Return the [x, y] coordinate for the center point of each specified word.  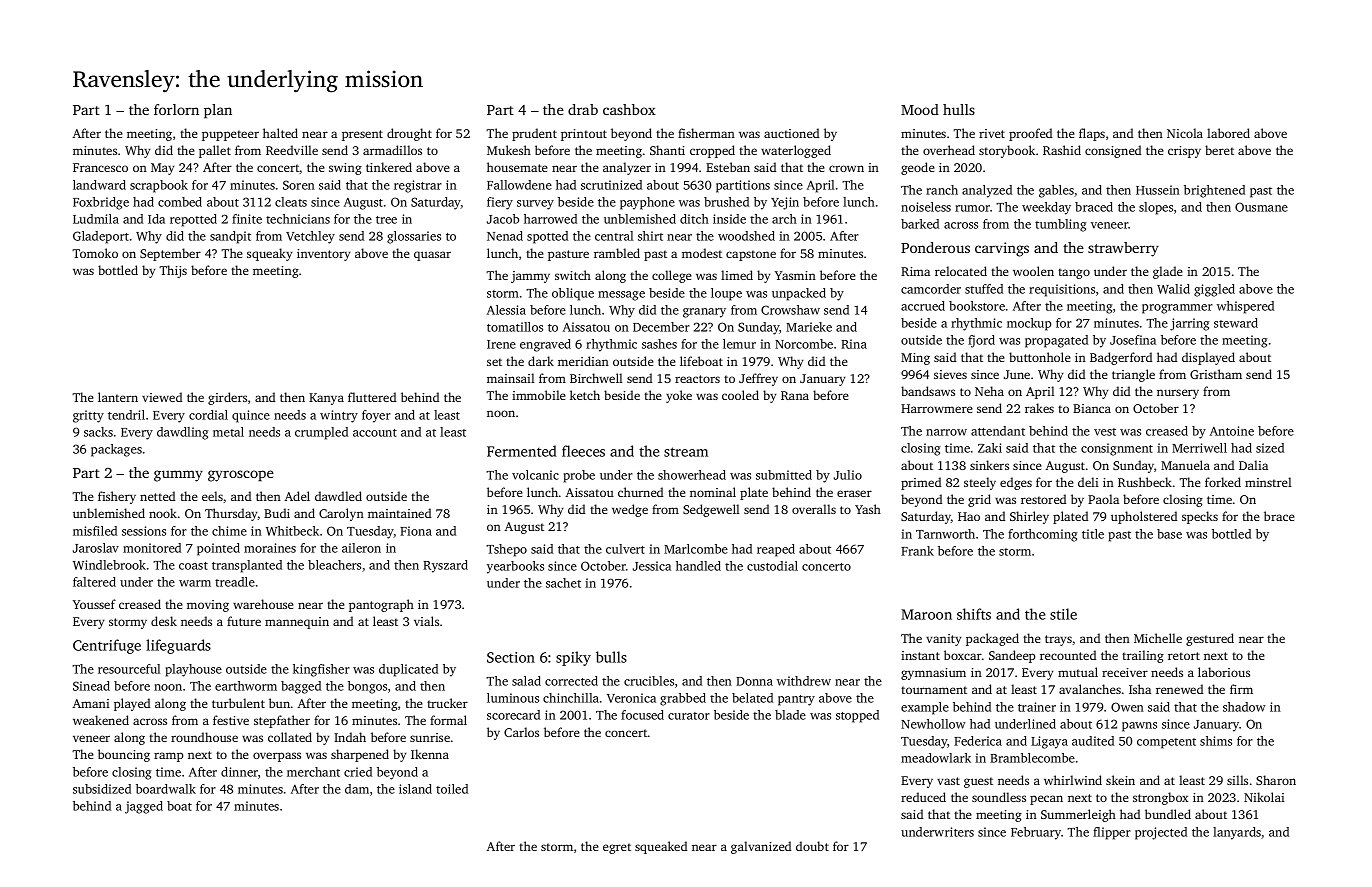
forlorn [176, 109]
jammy [530, 277]
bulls [611, 657]
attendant [998, 431]
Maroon [926, 614]
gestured [1210, 639]
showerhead [692, 475]
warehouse [263, 604]
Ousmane [1261, 207]
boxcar [963, 655]
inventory [323, 255]
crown [846, 168]
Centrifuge [107, 646]
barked [920, 224]
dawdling [183, 433]
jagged [144, 807]
